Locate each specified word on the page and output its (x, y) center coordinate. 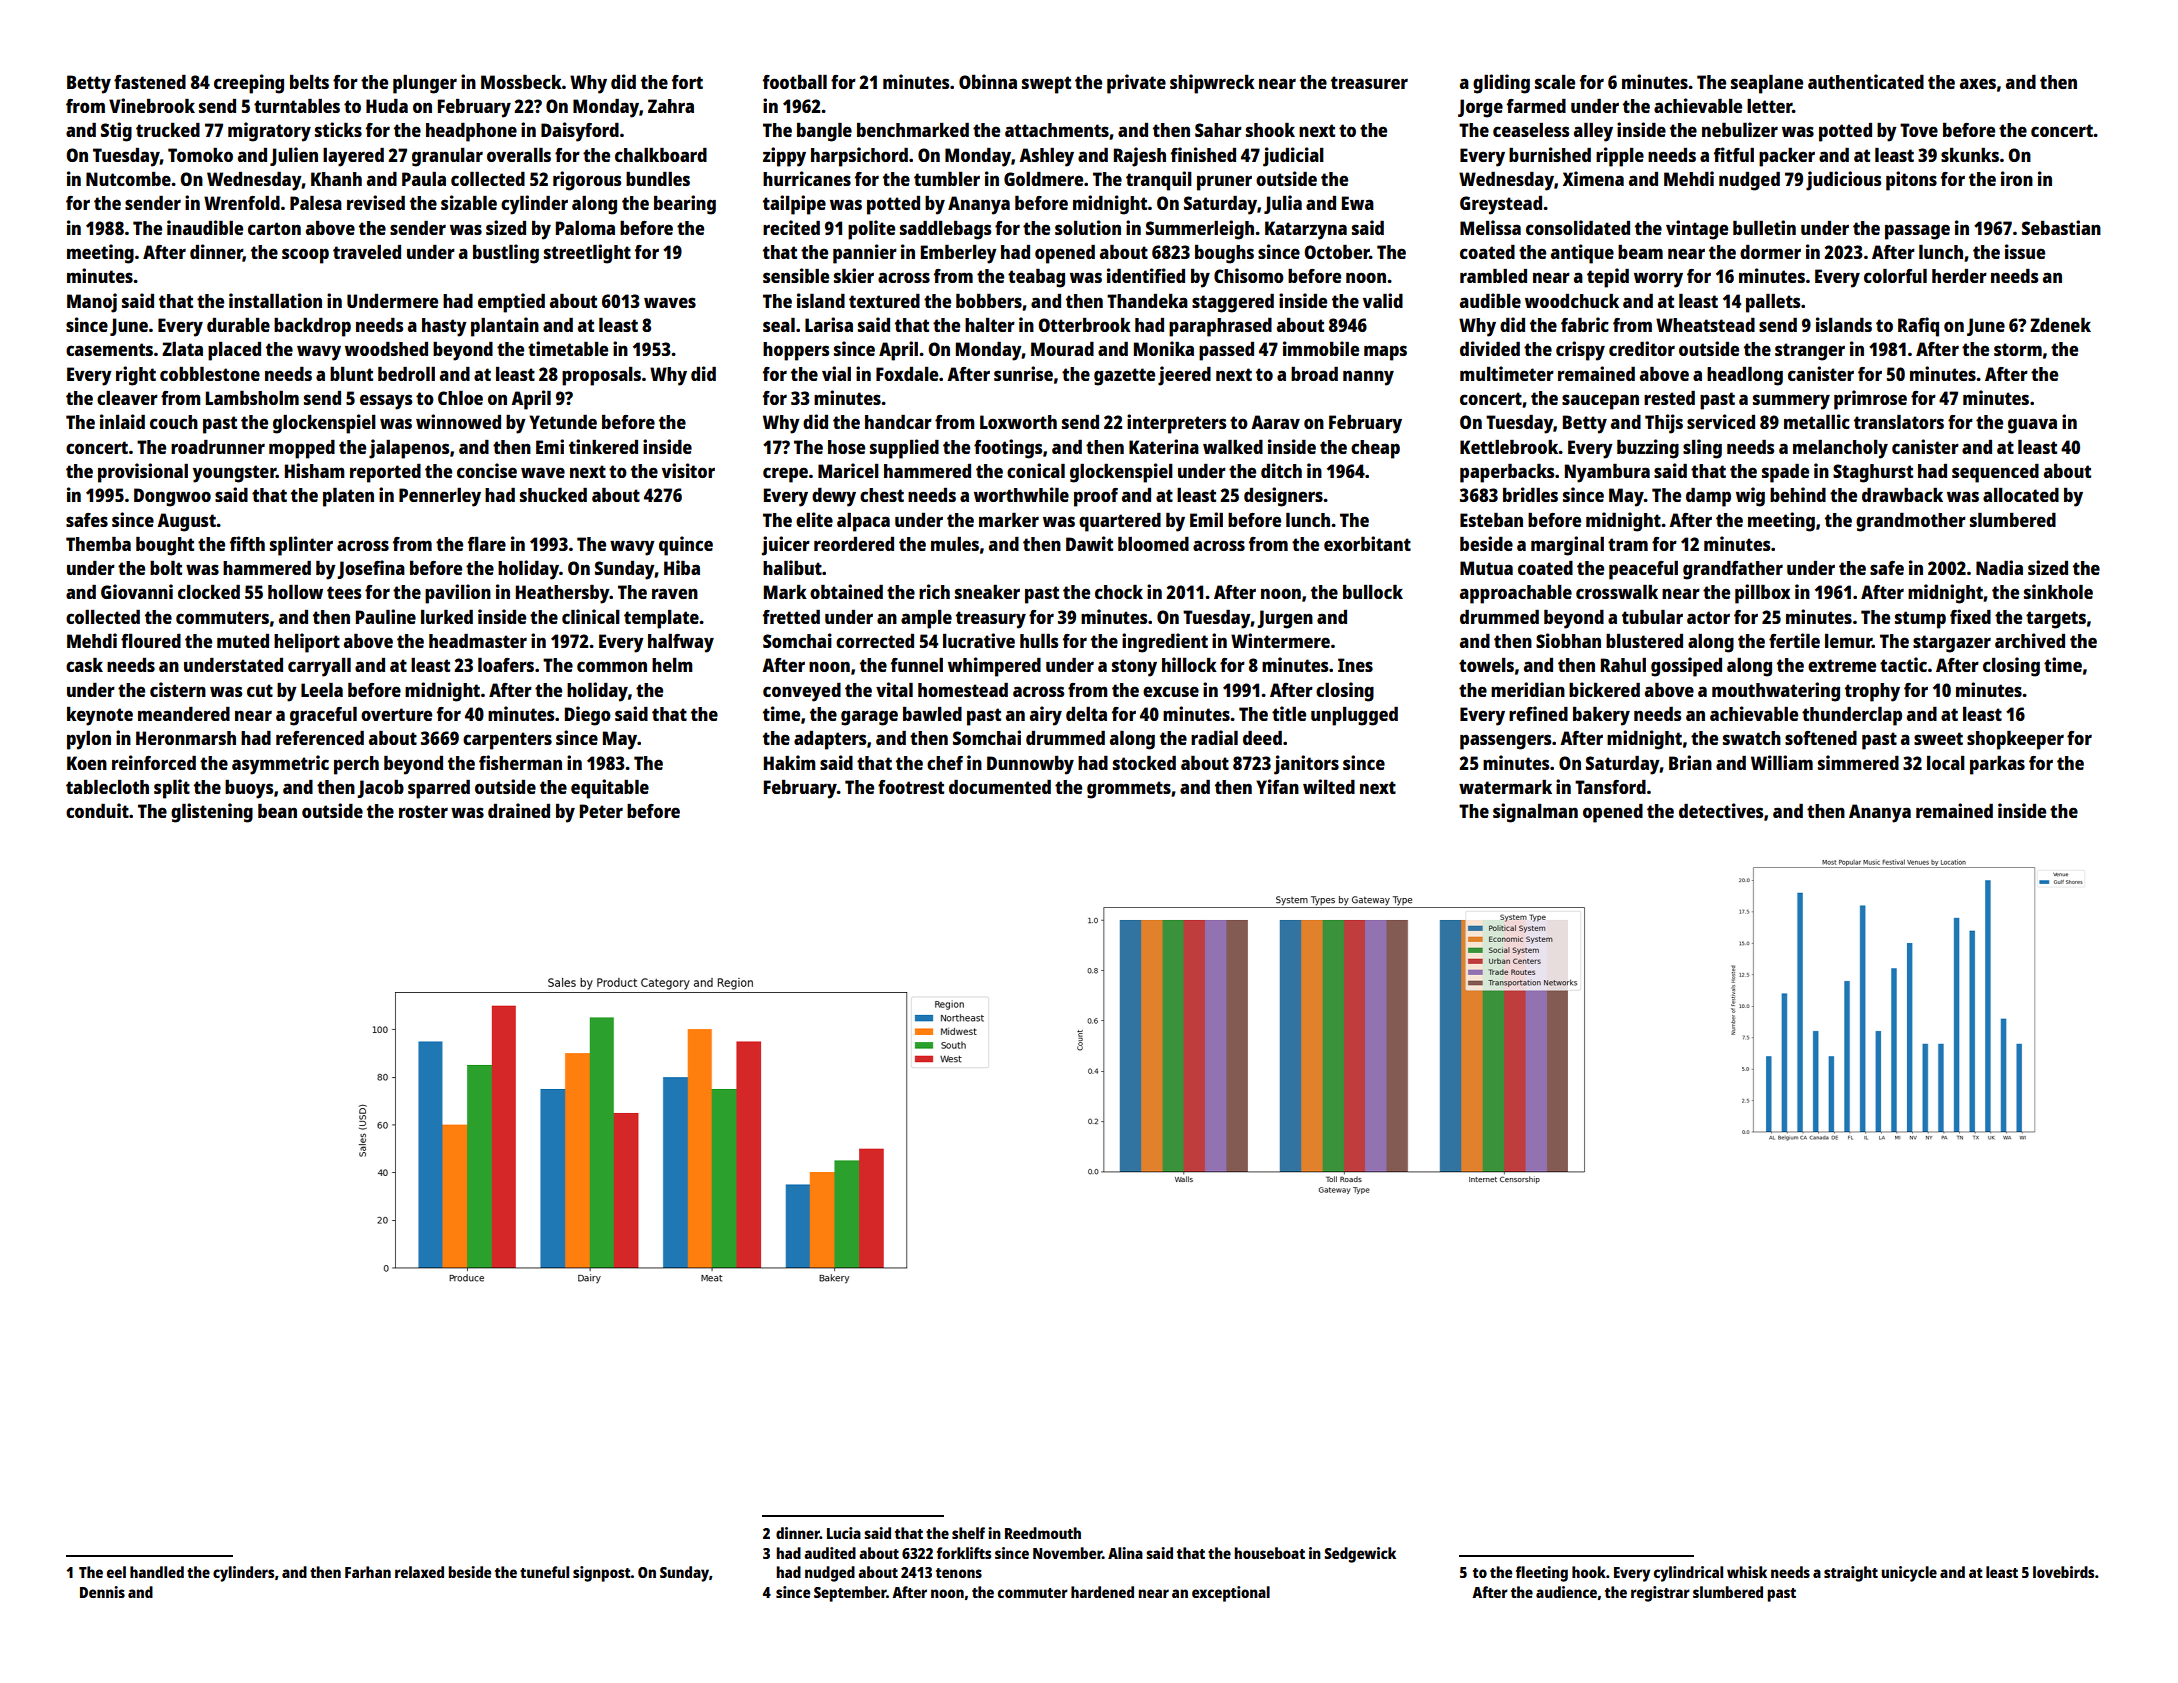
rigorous (587, 181)
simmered (1858, 762)
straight (1851, 1574)
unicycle (1909, 1574)
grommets (1129, 790)
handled (157, 1572)
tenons (959, 1573)
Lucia (844, 1533)
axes (1978, 83)
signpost (602, 1574)
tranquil (1159, 181)
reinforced (154, 762)
